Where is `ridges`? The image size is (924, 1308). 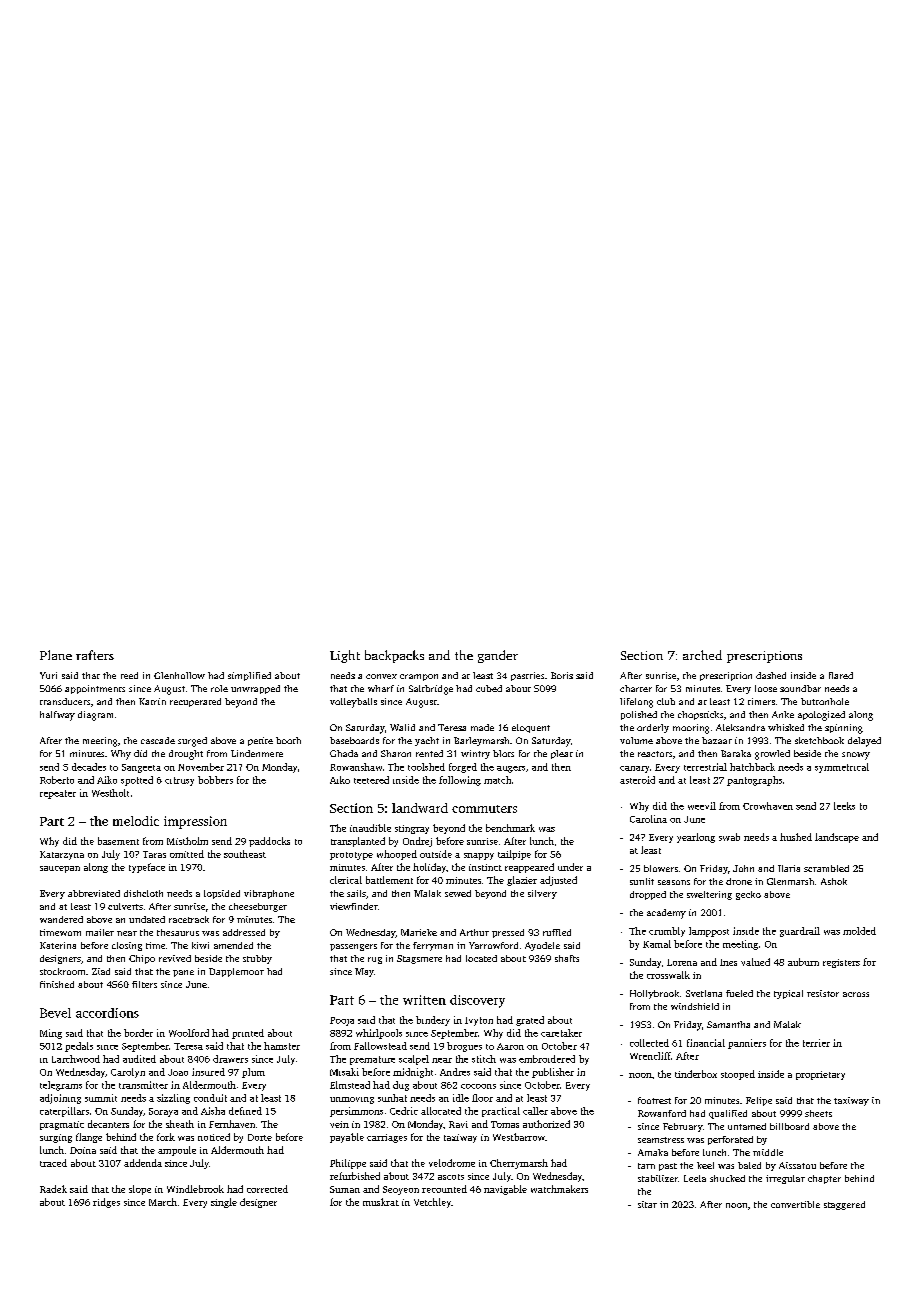
ridges is located at coordinates (106, 1203).
